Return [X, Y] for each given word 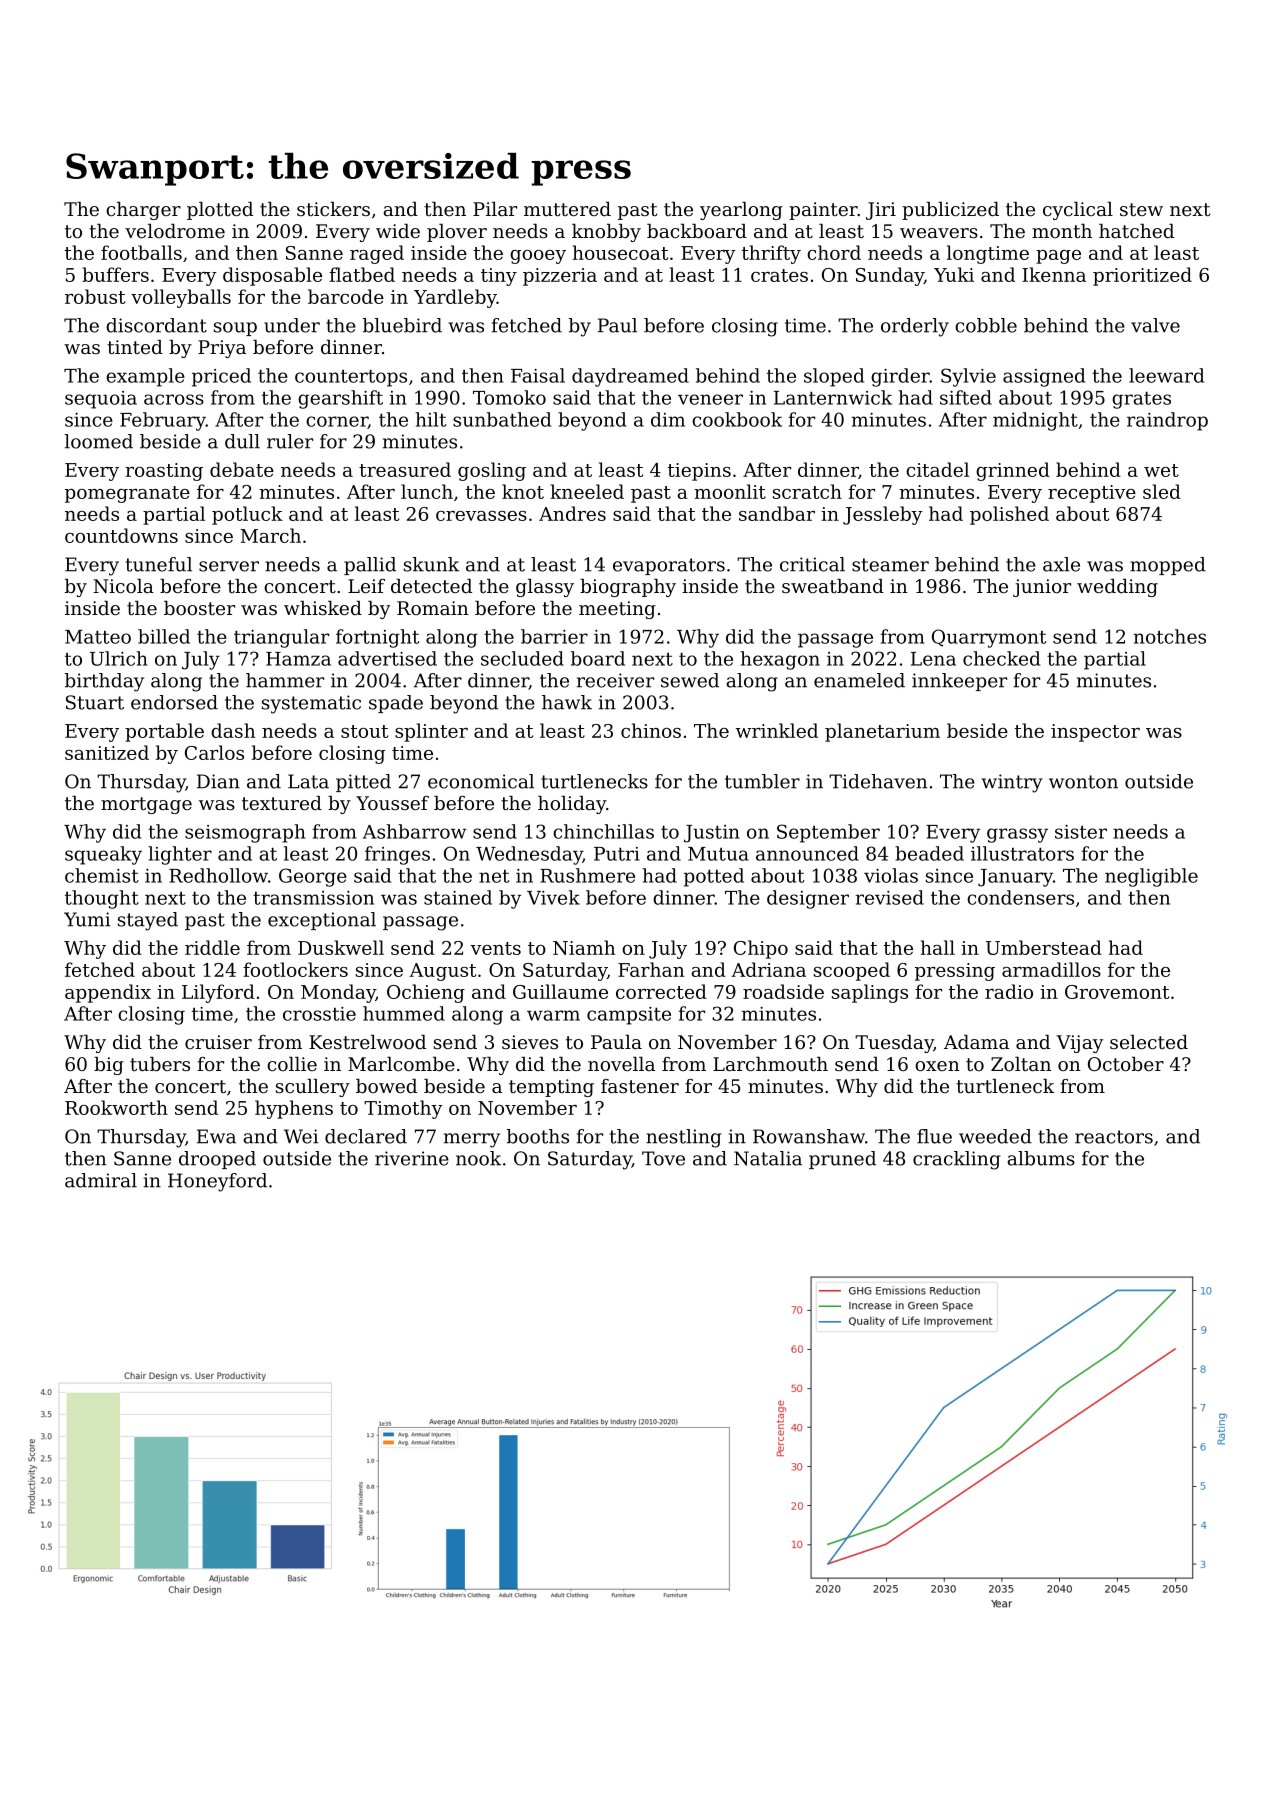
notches [1170, 636]
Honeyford [217, 1182]
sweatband [833, 586]
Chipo [761, 949]
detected [431, 586]
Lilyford [218, 993]
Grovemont [1117, 992]
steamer [890, 565]
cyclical [1078, 211]
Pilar [495, 209]
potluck [247, 515]
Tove [663, 1158]
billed [164, 636]
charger [143, 211]
